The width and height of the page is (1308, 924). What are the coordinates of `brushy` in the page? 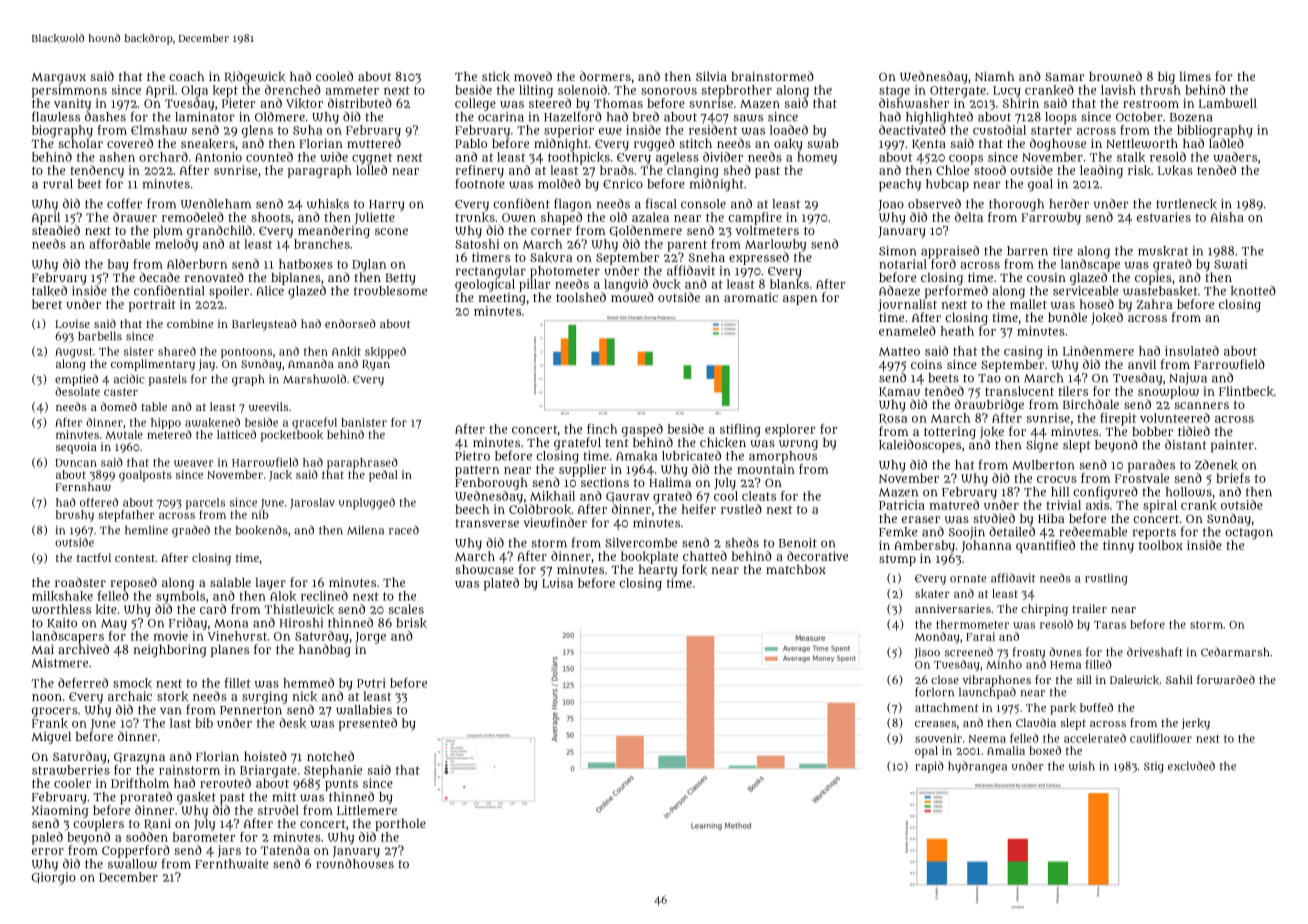 It's located at (75, 516).
